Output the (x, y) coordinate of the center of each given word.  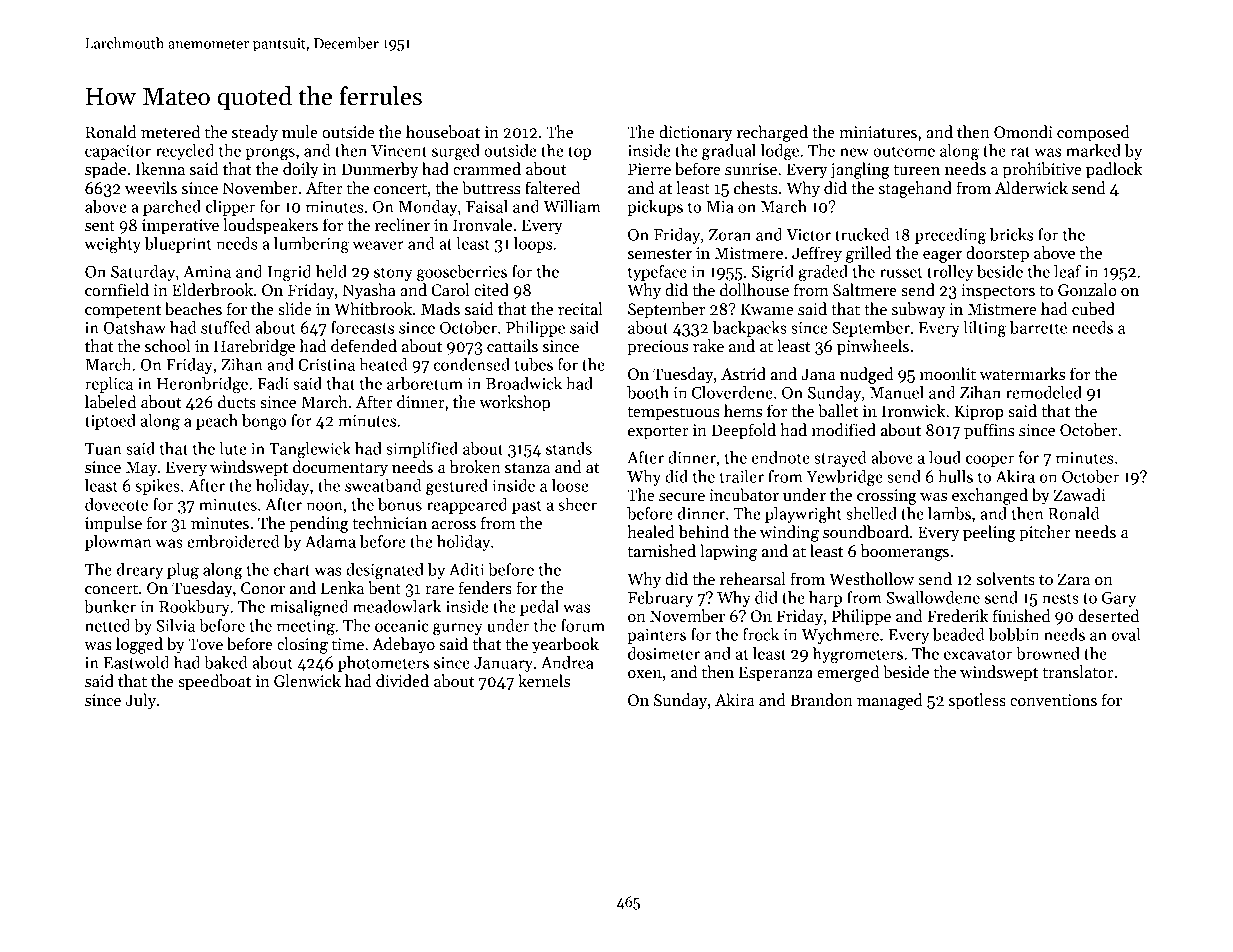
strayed (840, 459)
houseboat (443, 132)
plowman (118, 543)
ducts (237, 402)
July (140, 701)
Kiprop (979, 413)
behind (704, 532)
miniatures (878, 132)
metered (170, 132)
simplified (422, 450)
